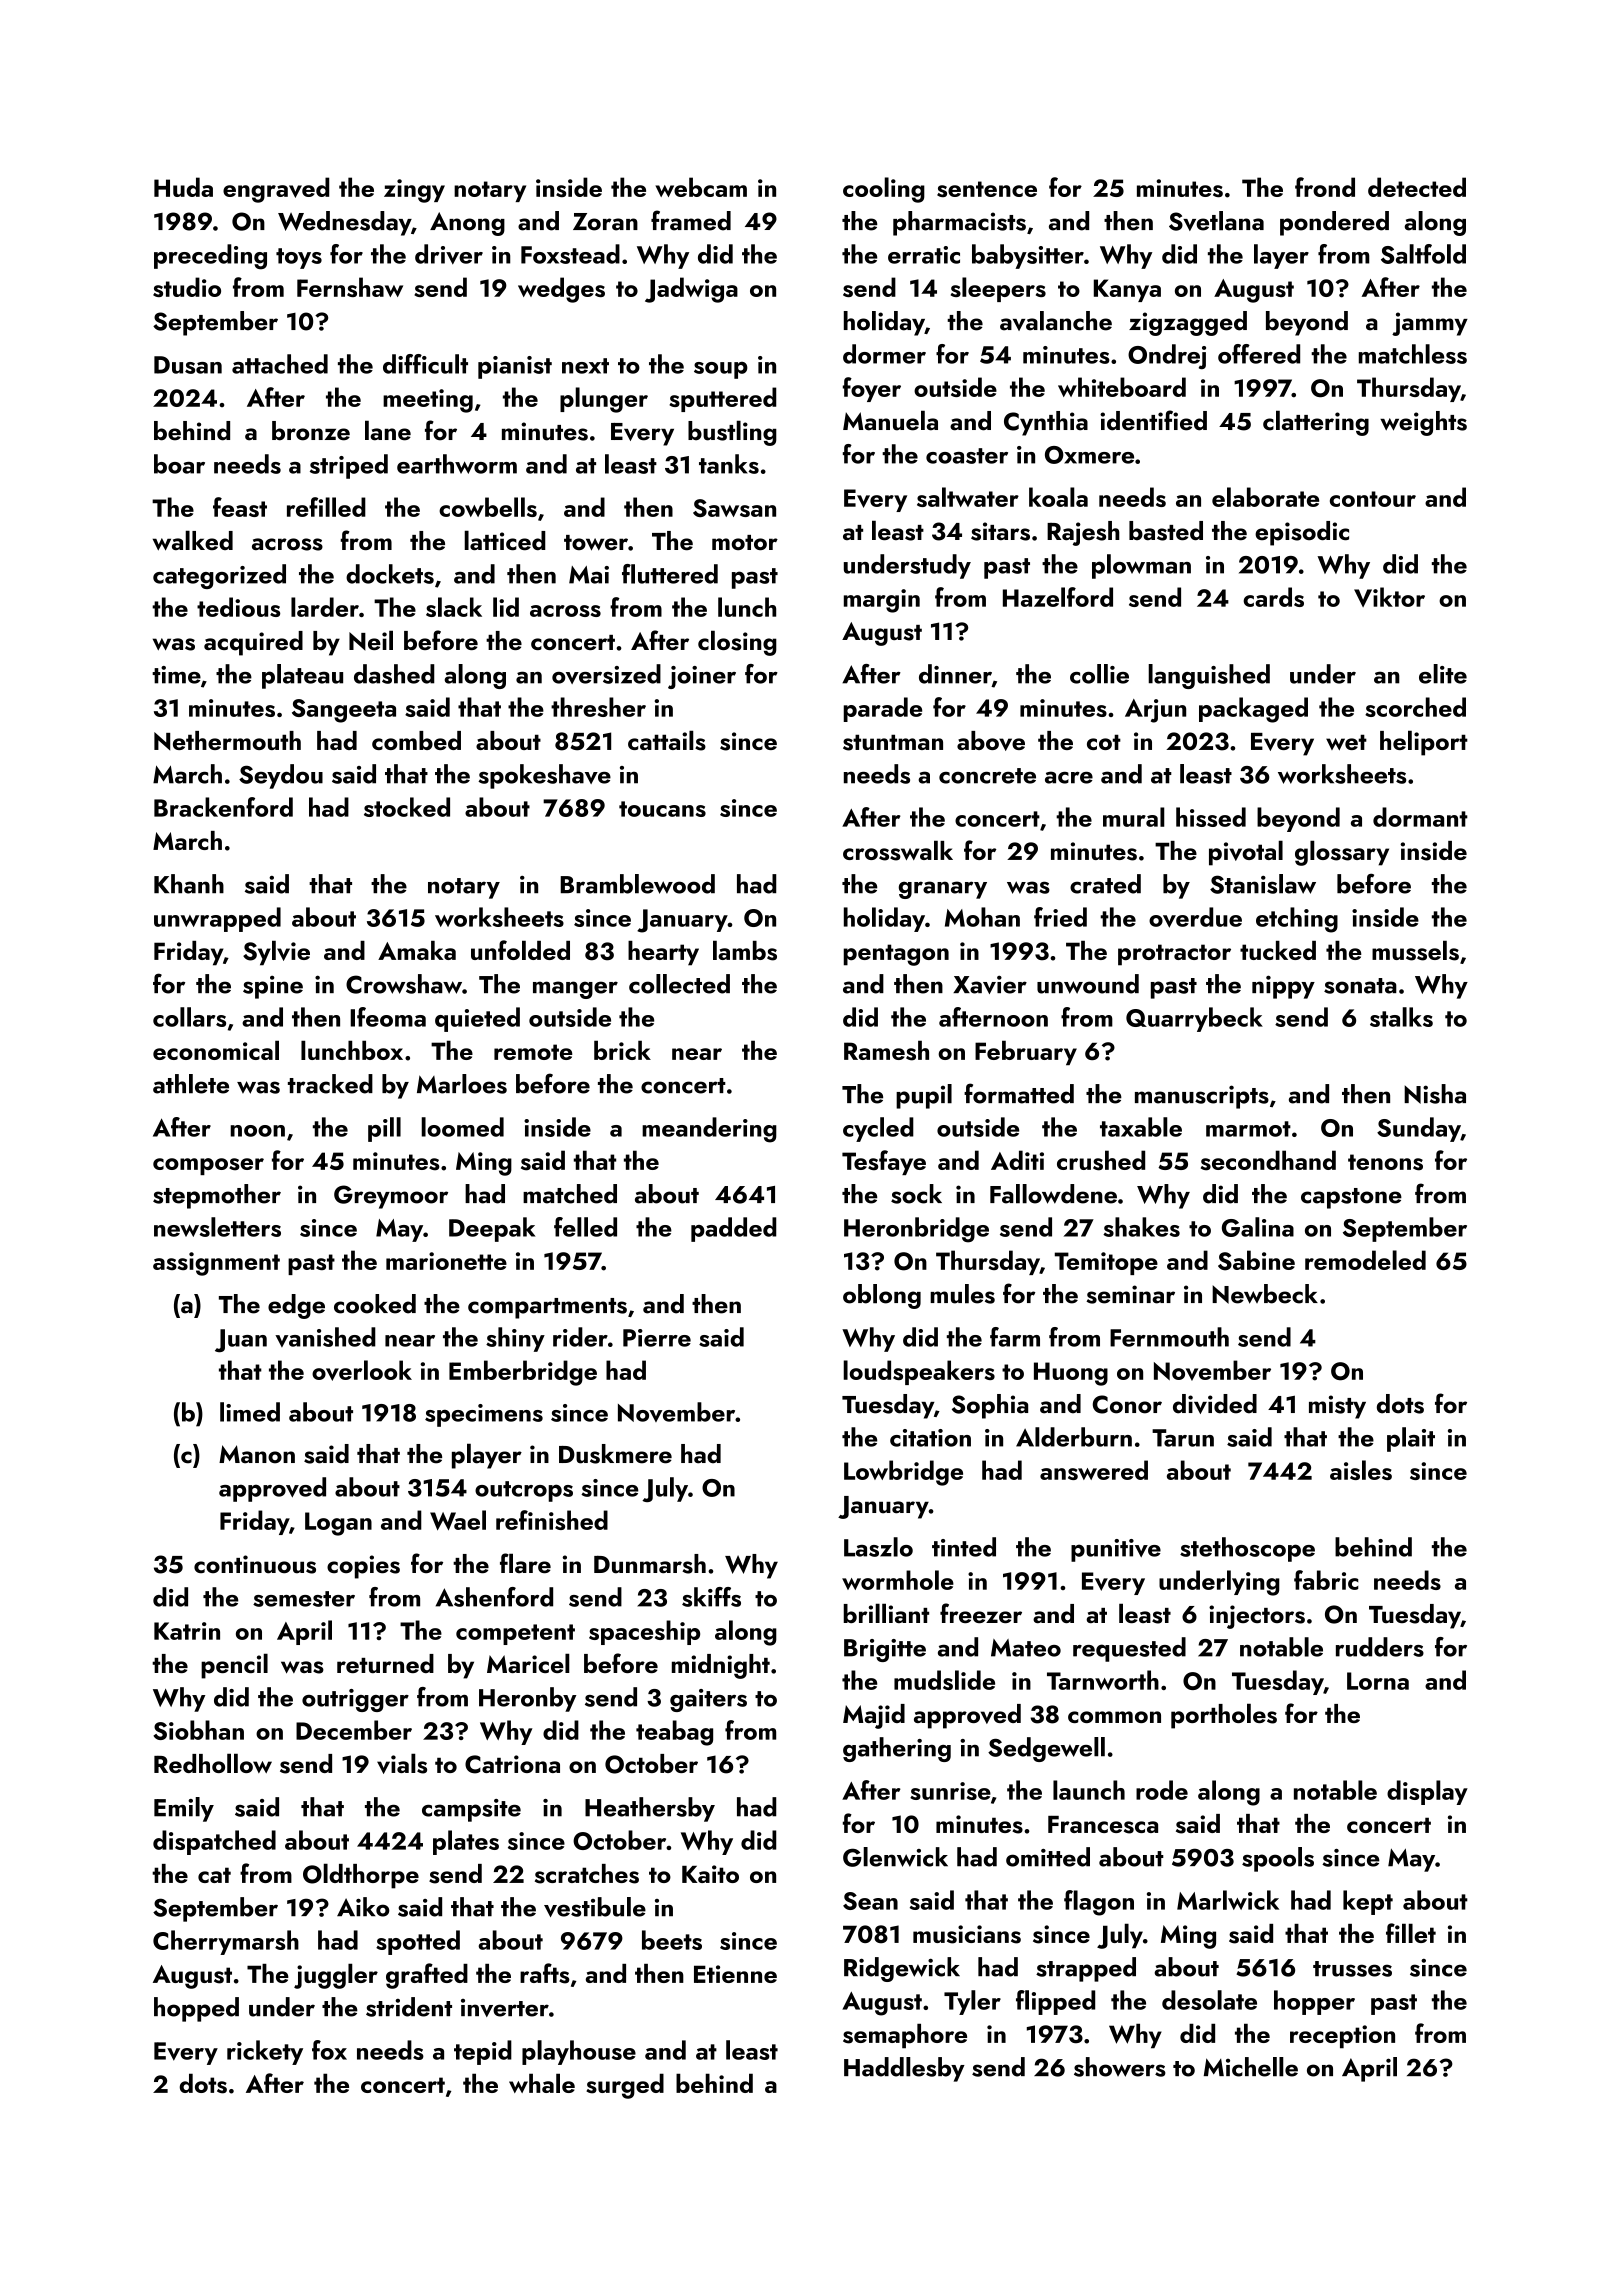 Image resolution: width=1620 pixels, height=2292 pixels. Describe the element at coordinates (902, 1969) in the document. I see `Ridgewick` at that location.
